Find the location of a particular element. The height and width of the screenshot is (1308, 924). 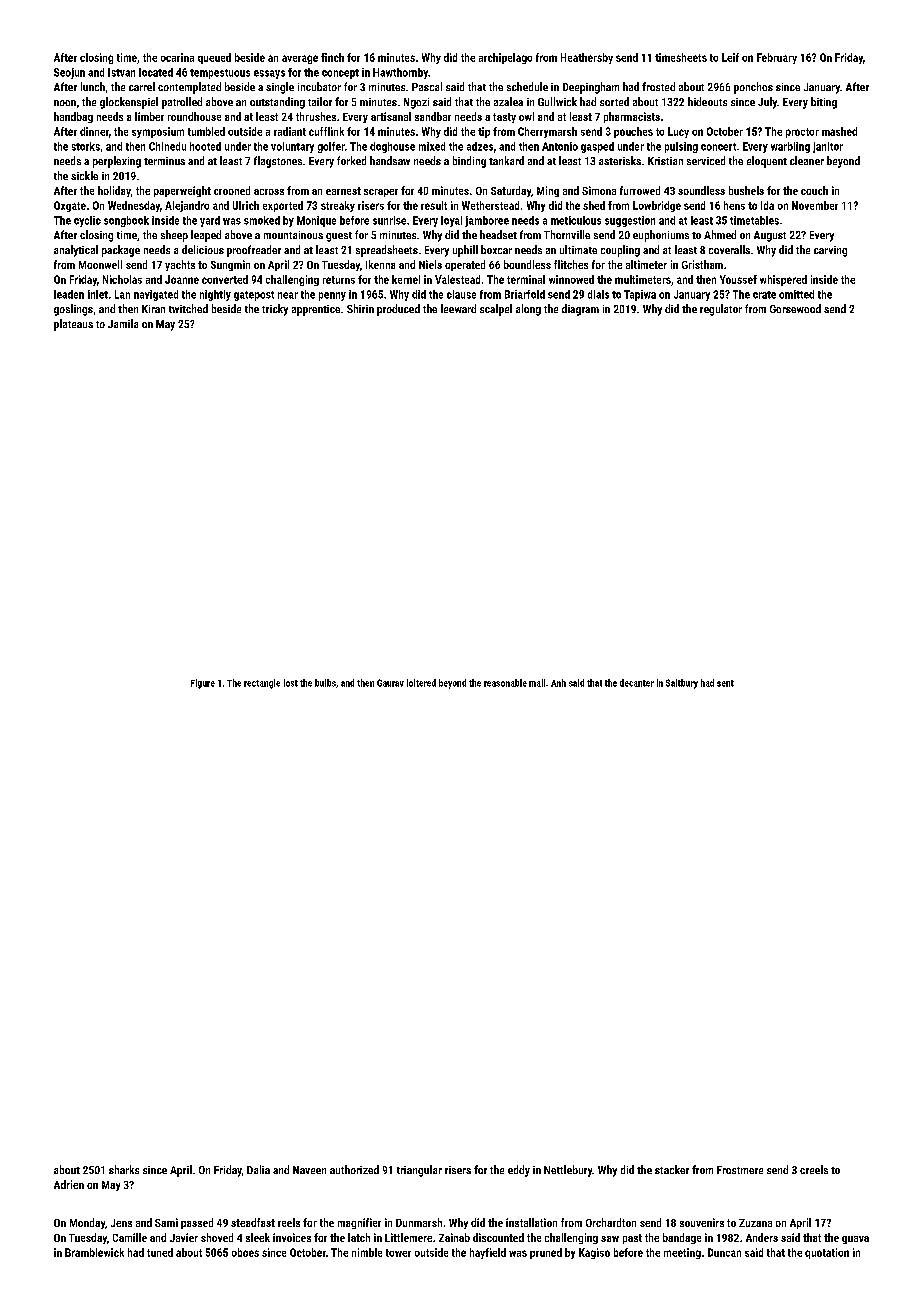

Figure is located at coordinates (203, 684).
